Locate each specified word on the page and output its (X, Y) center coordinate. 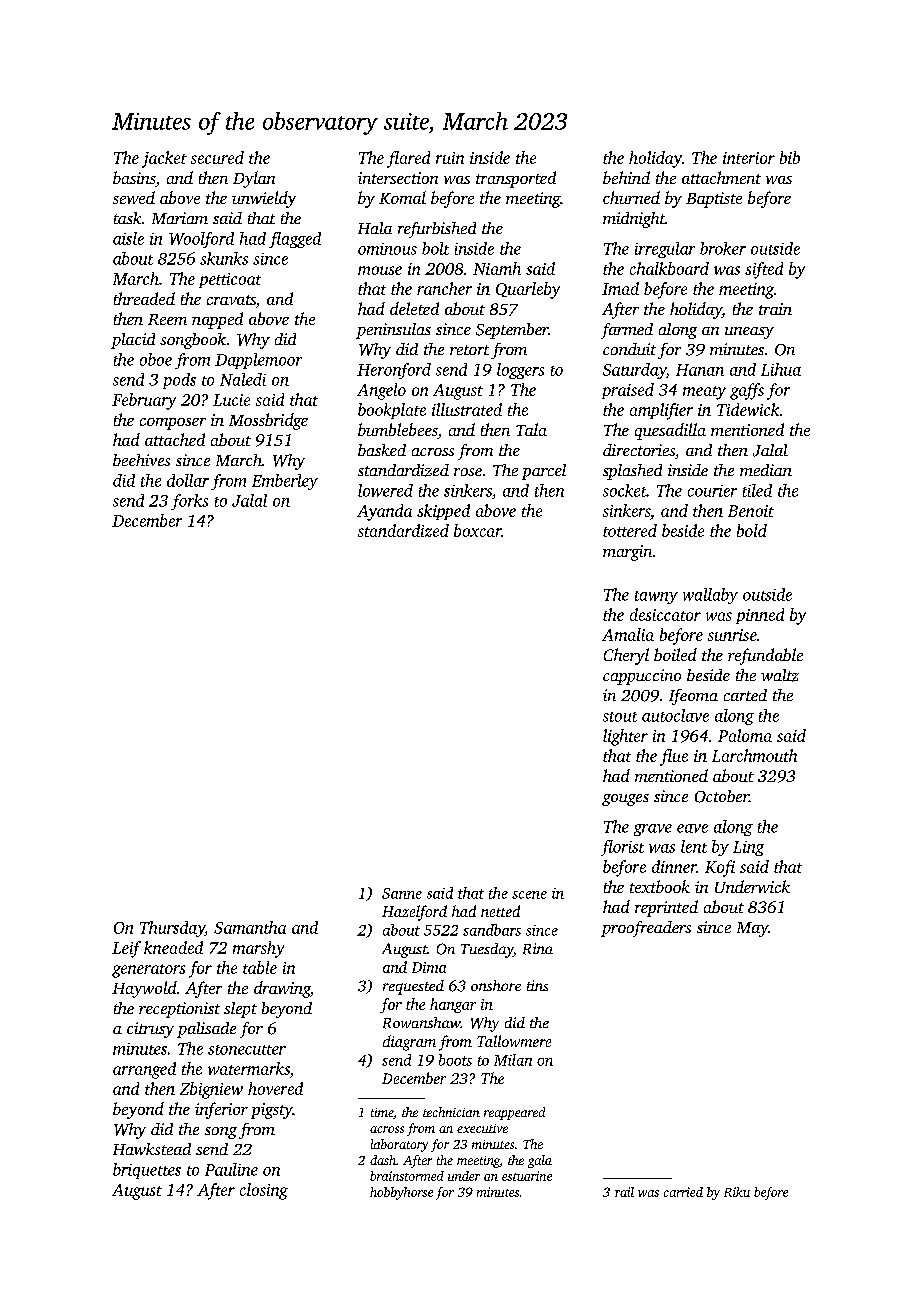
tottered (630, 530)
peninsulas (393, 331)
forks (189, 502)
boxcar (477, 530)
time (382, 1112)
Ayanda (384, 512)
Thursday (172, 929)
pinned (760, 616)
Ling (748, 848)
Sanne (402, 893)
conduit (629, 349)
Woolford (201, 240)
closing (264, 1191)
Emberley (285, 482)
